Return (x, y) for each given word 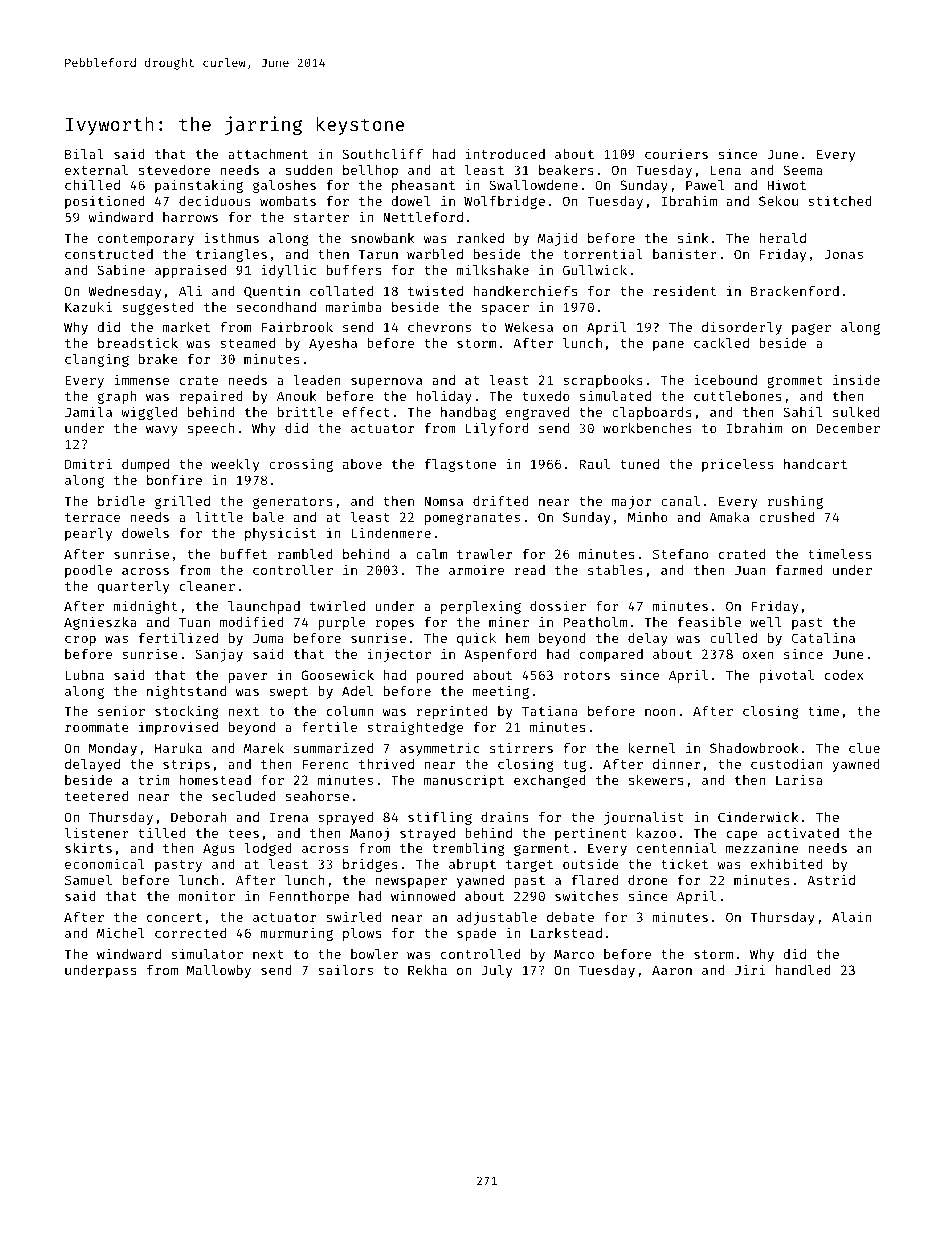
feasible (709, 621)
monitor (207, 895)
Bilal (84, 153)
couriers (676, 153)
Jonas (844, 254)
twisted (435, 290)
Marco (574, 954)
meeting (501, 692)
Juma (268, 638)
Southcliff (382, 153)
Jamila (88, 411)
